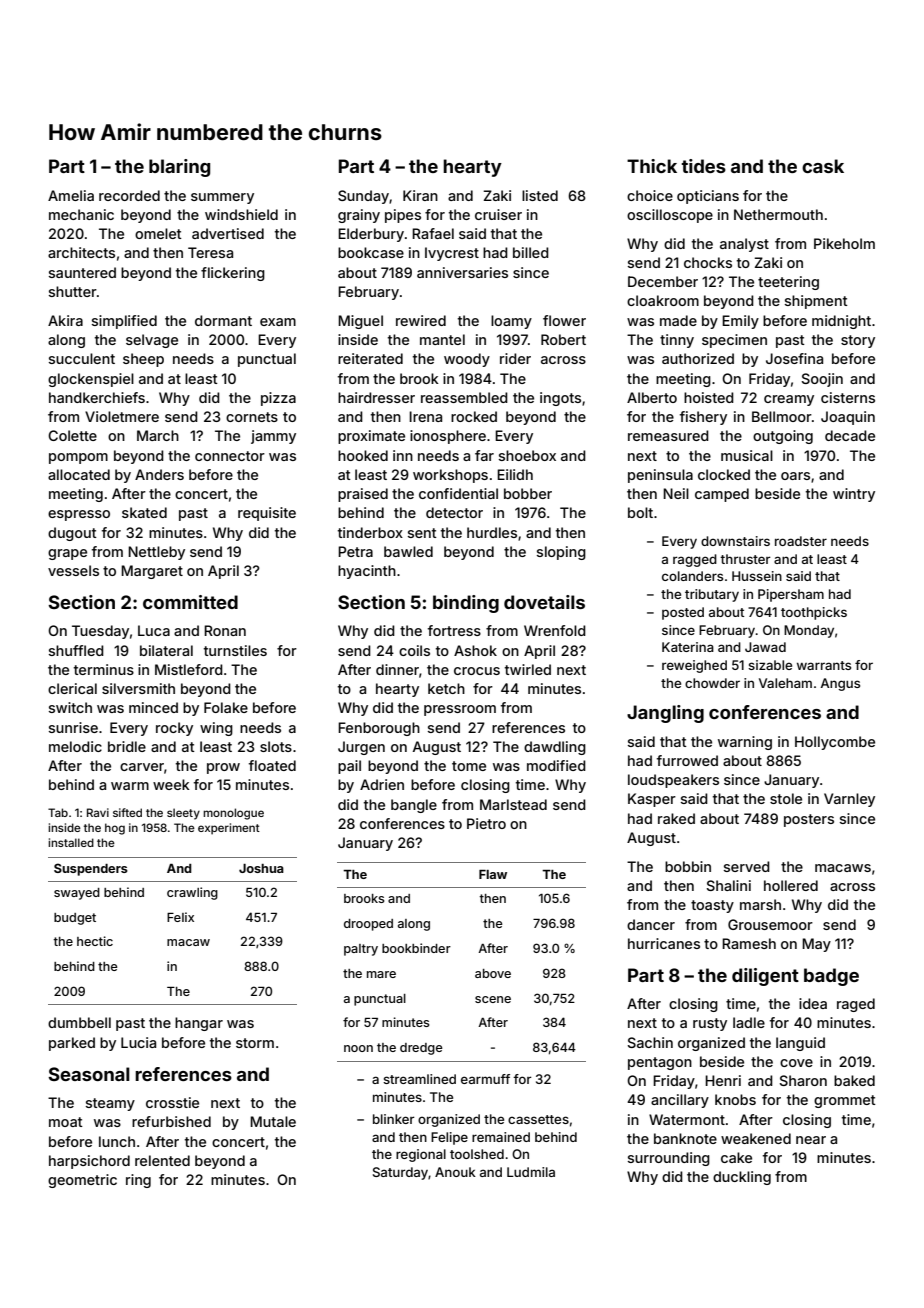 The width and height of the screenshot is (924, 1308). What do you see at coordinates (122, 416) in the screenshot?
I see `Violetmere` at bounding box center [122, 416].
